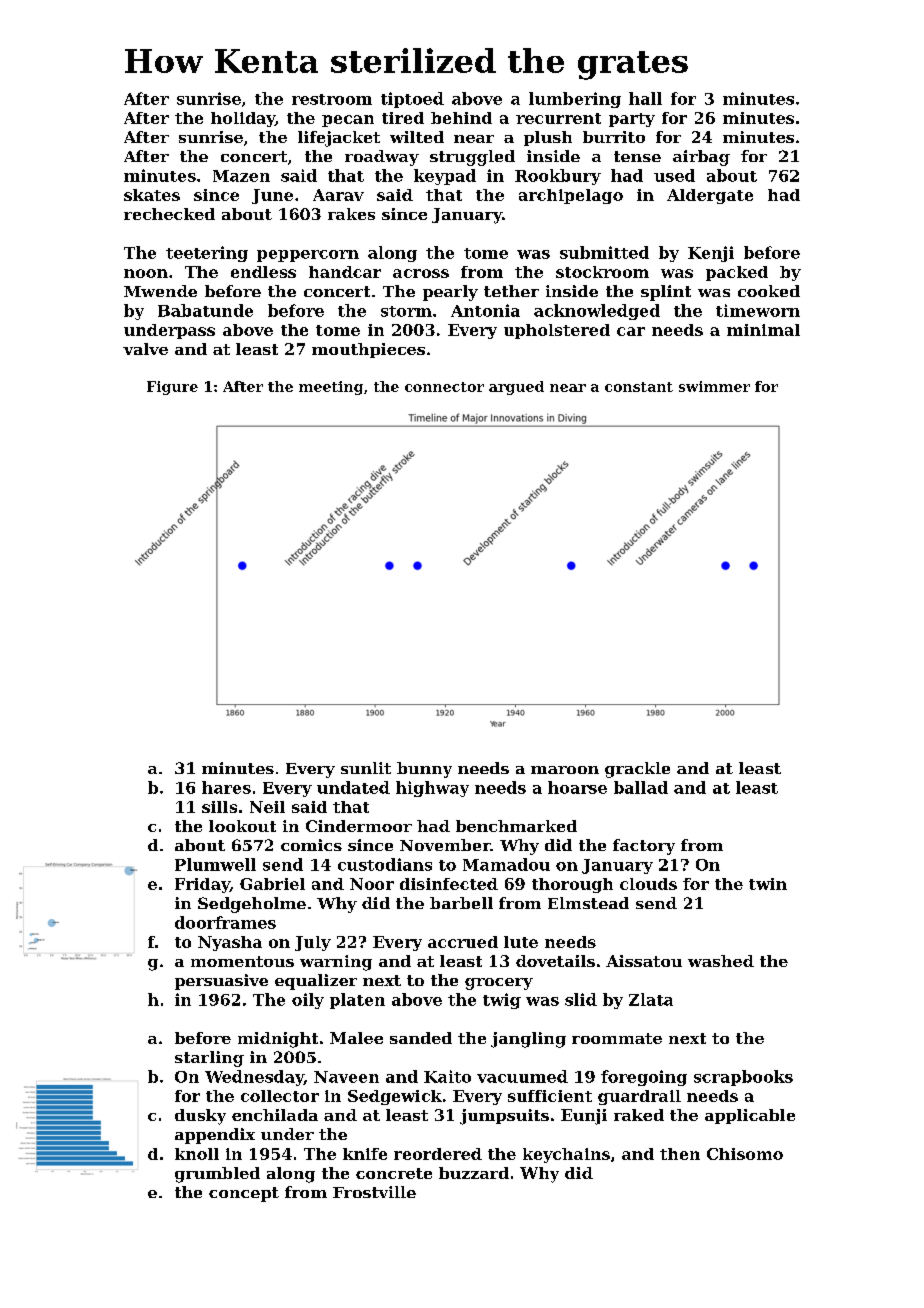  Describe the element at coordinates (645, 98) in the screenshot. I see `hall` at that location.
